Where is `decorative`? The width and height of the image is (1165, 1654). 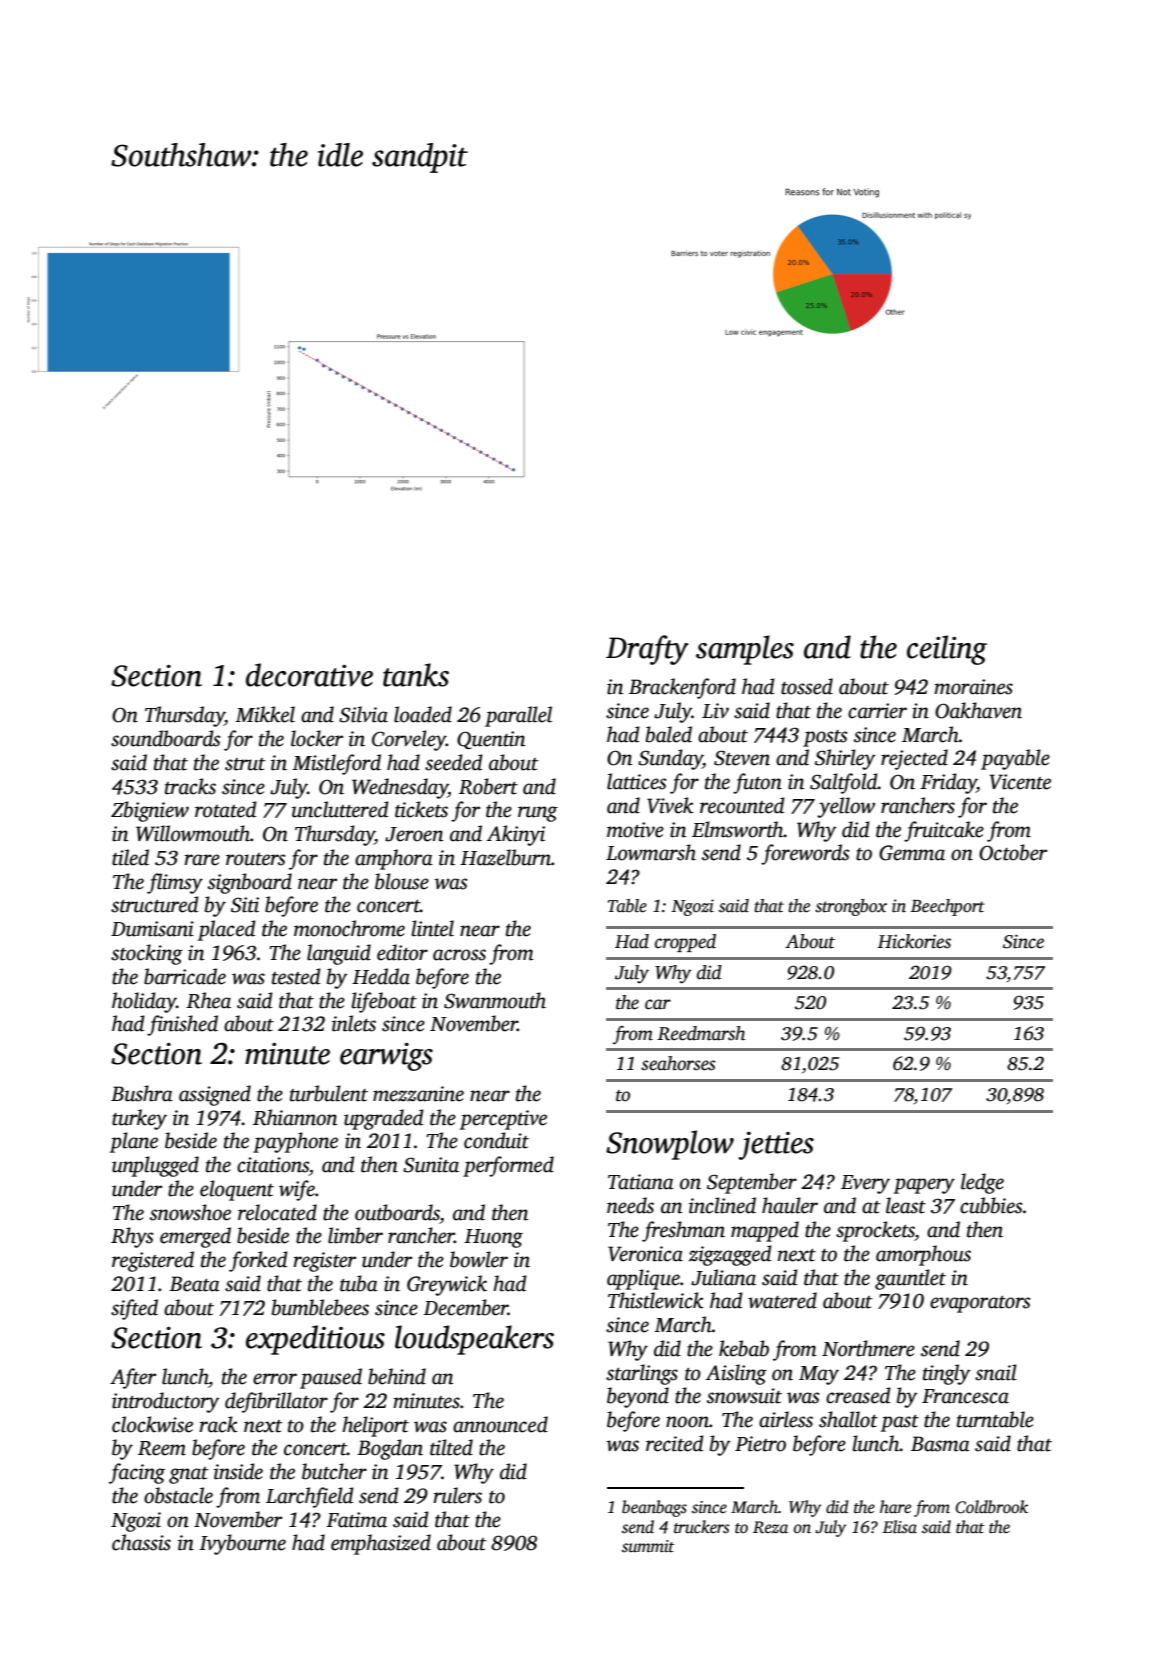 decorative is located at coordinates (309, 675).
